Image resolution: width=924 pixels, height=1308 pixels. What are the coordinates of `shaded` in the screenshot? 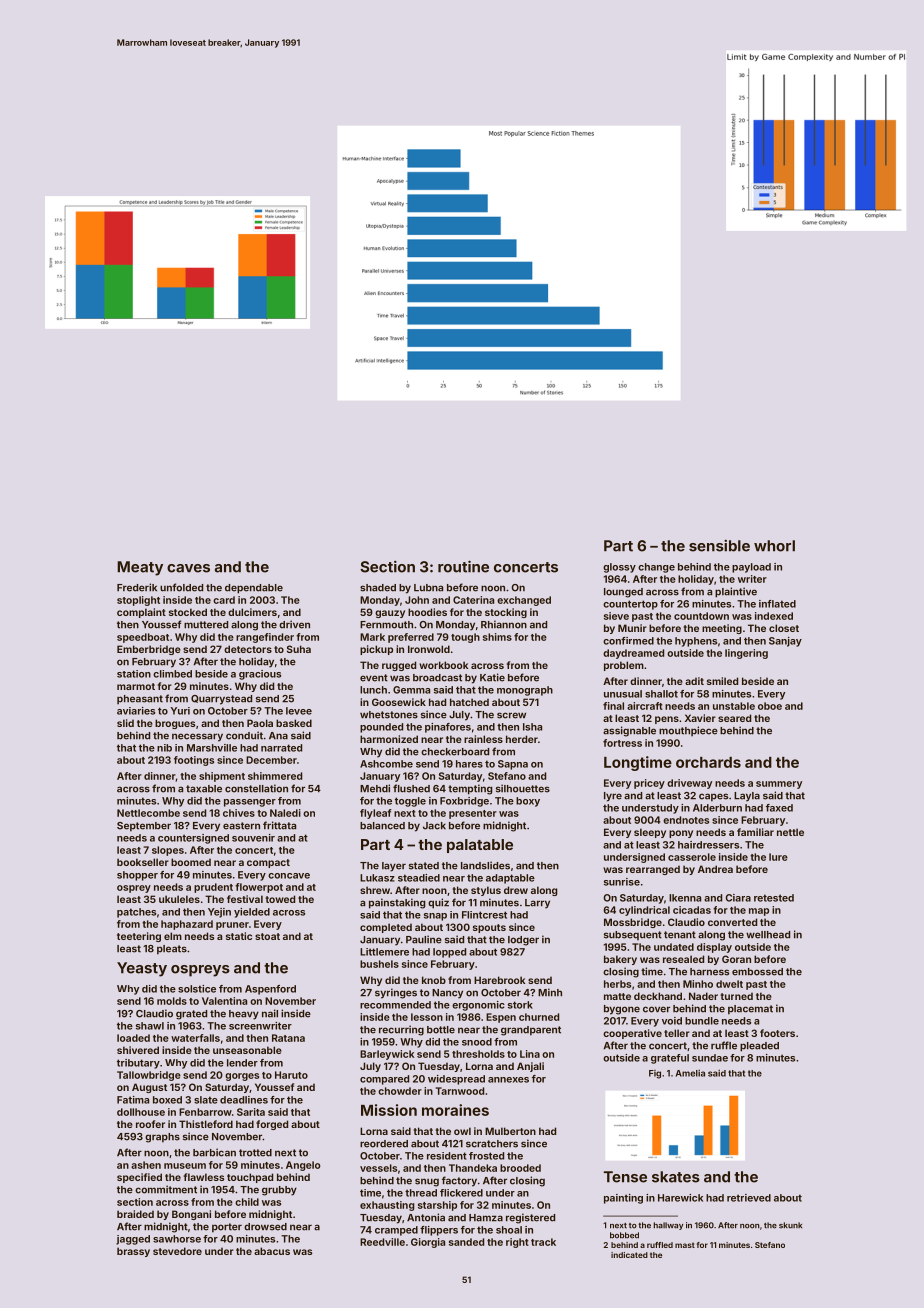 It's located at (378, 588).
